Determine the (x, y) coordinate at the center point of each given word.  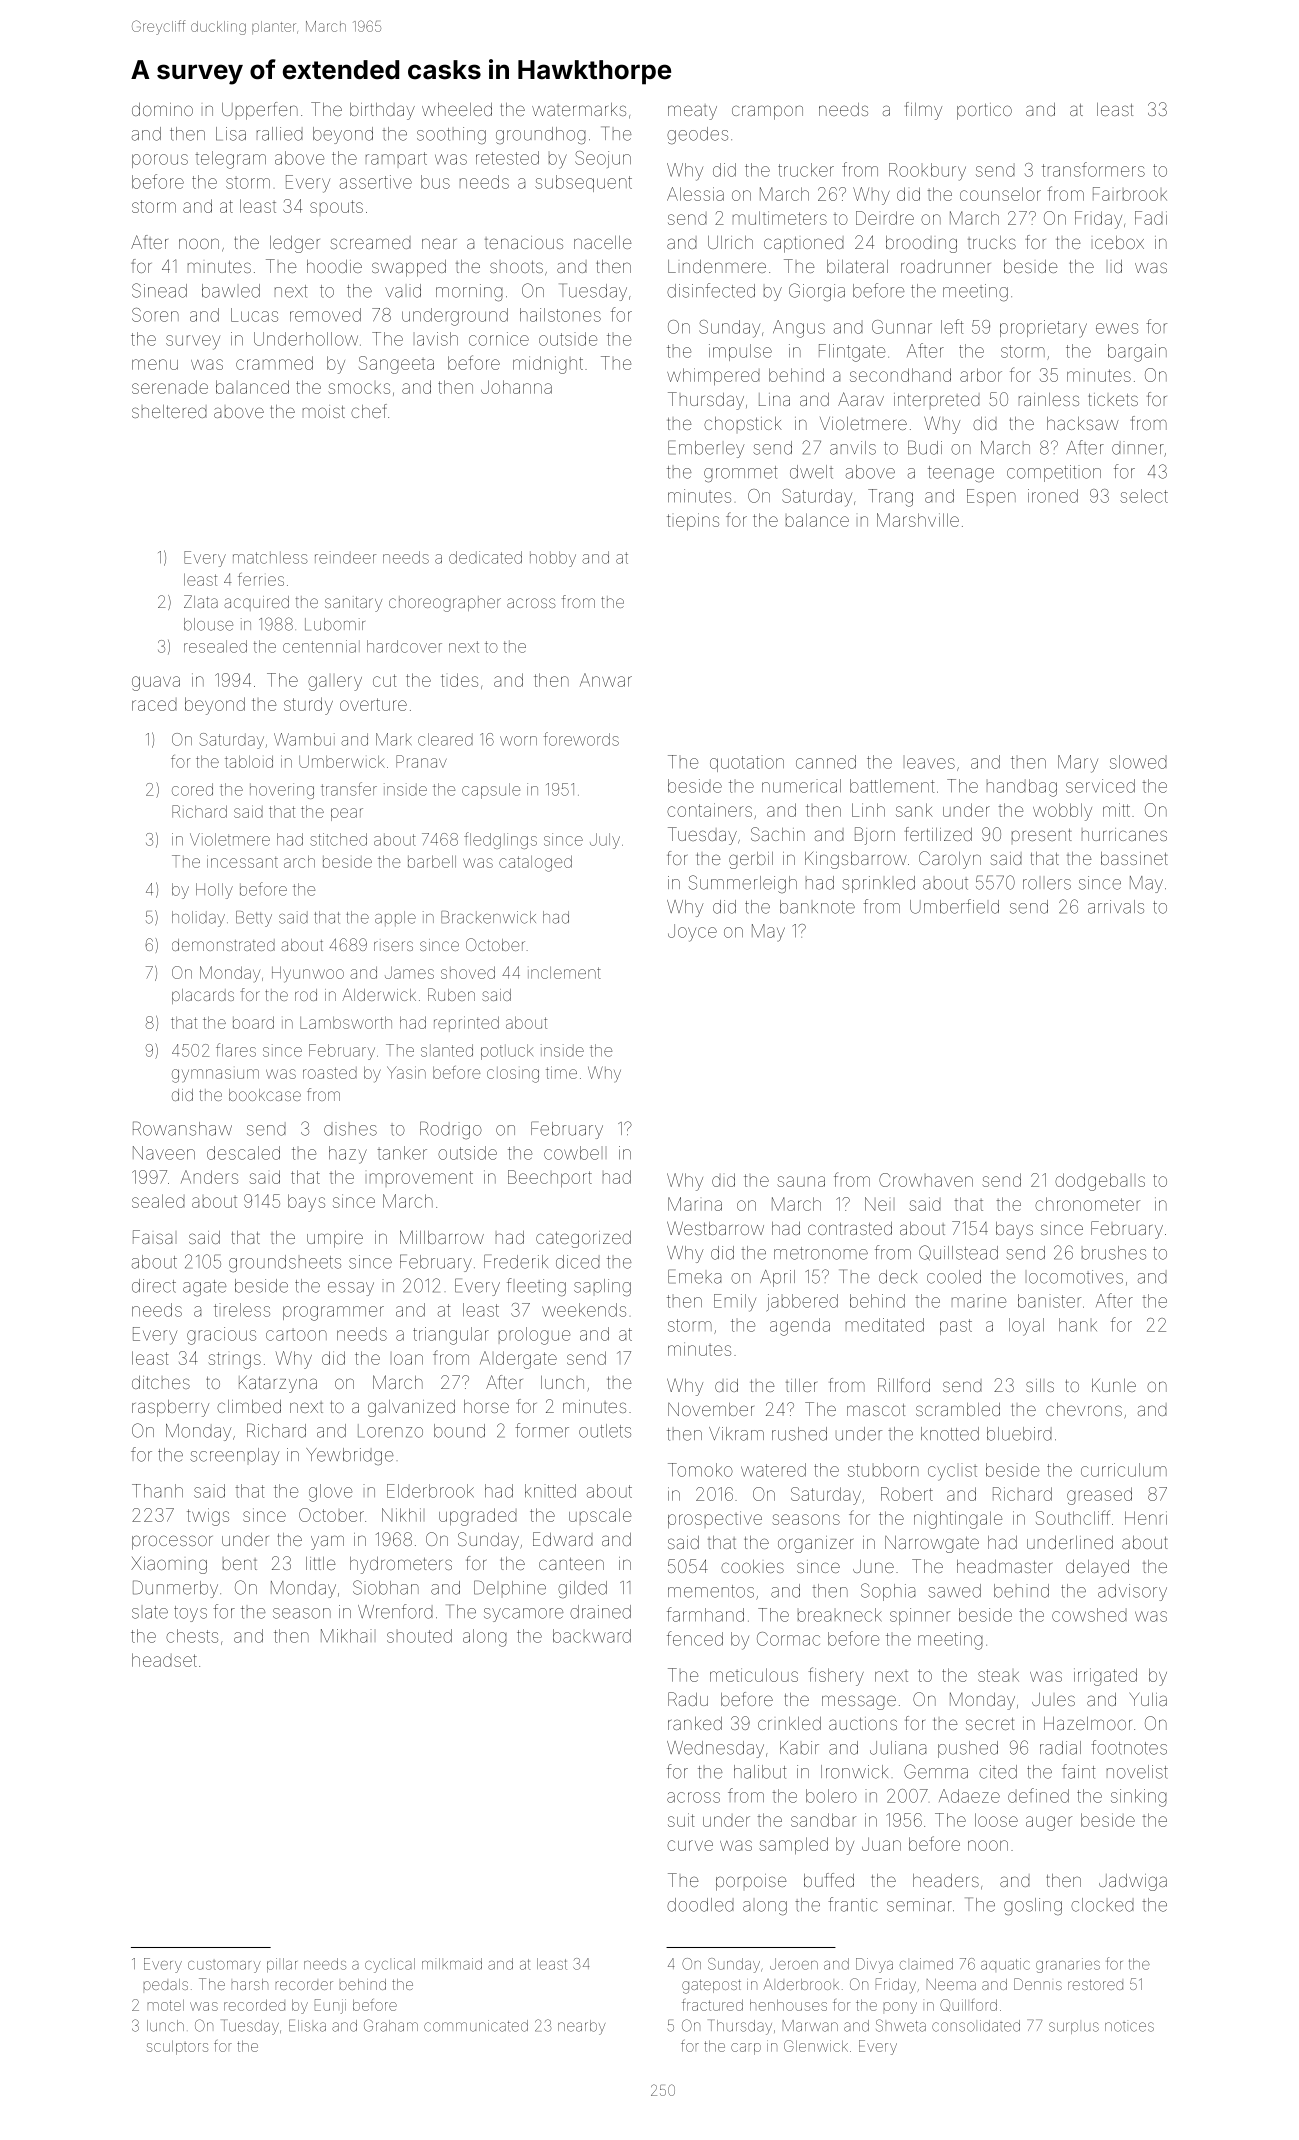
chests (192, 1636)
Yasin (406, 1072)
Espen (991, 496)
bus (435, 182)
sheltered (169, 411)
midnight (548, 365)
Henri (1146, 1518)
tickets (1113, 399)
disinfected (711, 290)
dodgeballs (1100, 1182)
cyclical (390, 1965)
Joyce (692, 933)
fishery (836, 1676)
